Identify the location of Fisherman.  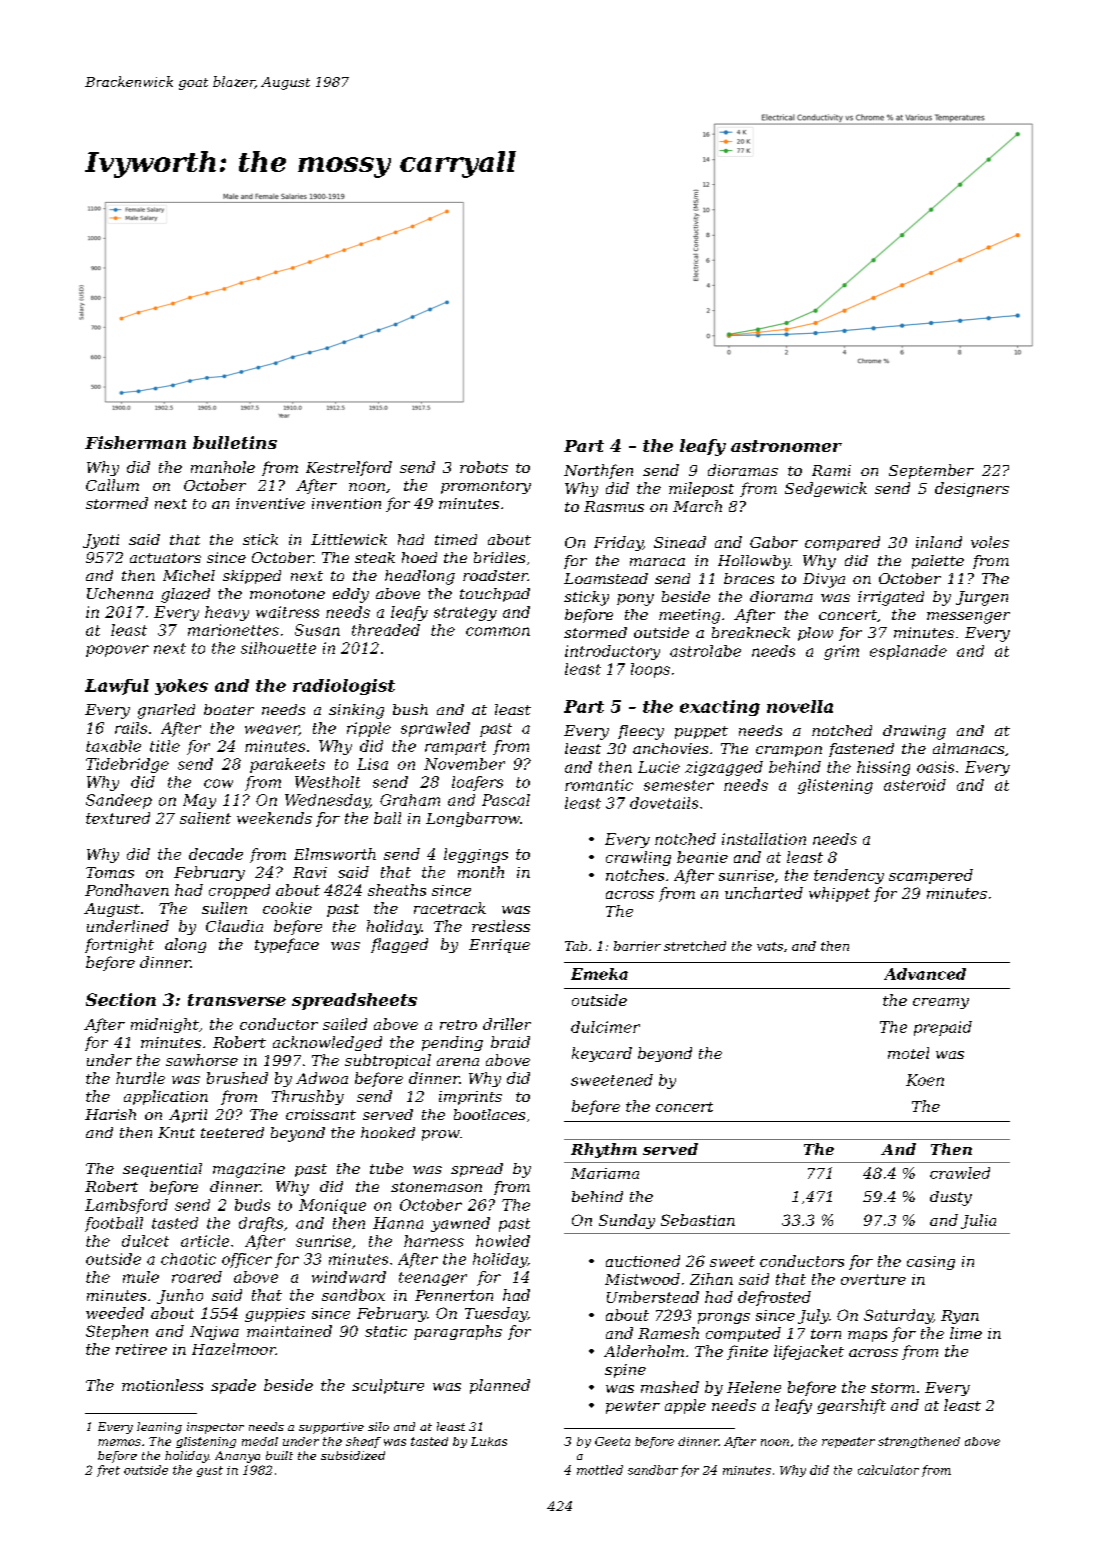
(135, 442).
